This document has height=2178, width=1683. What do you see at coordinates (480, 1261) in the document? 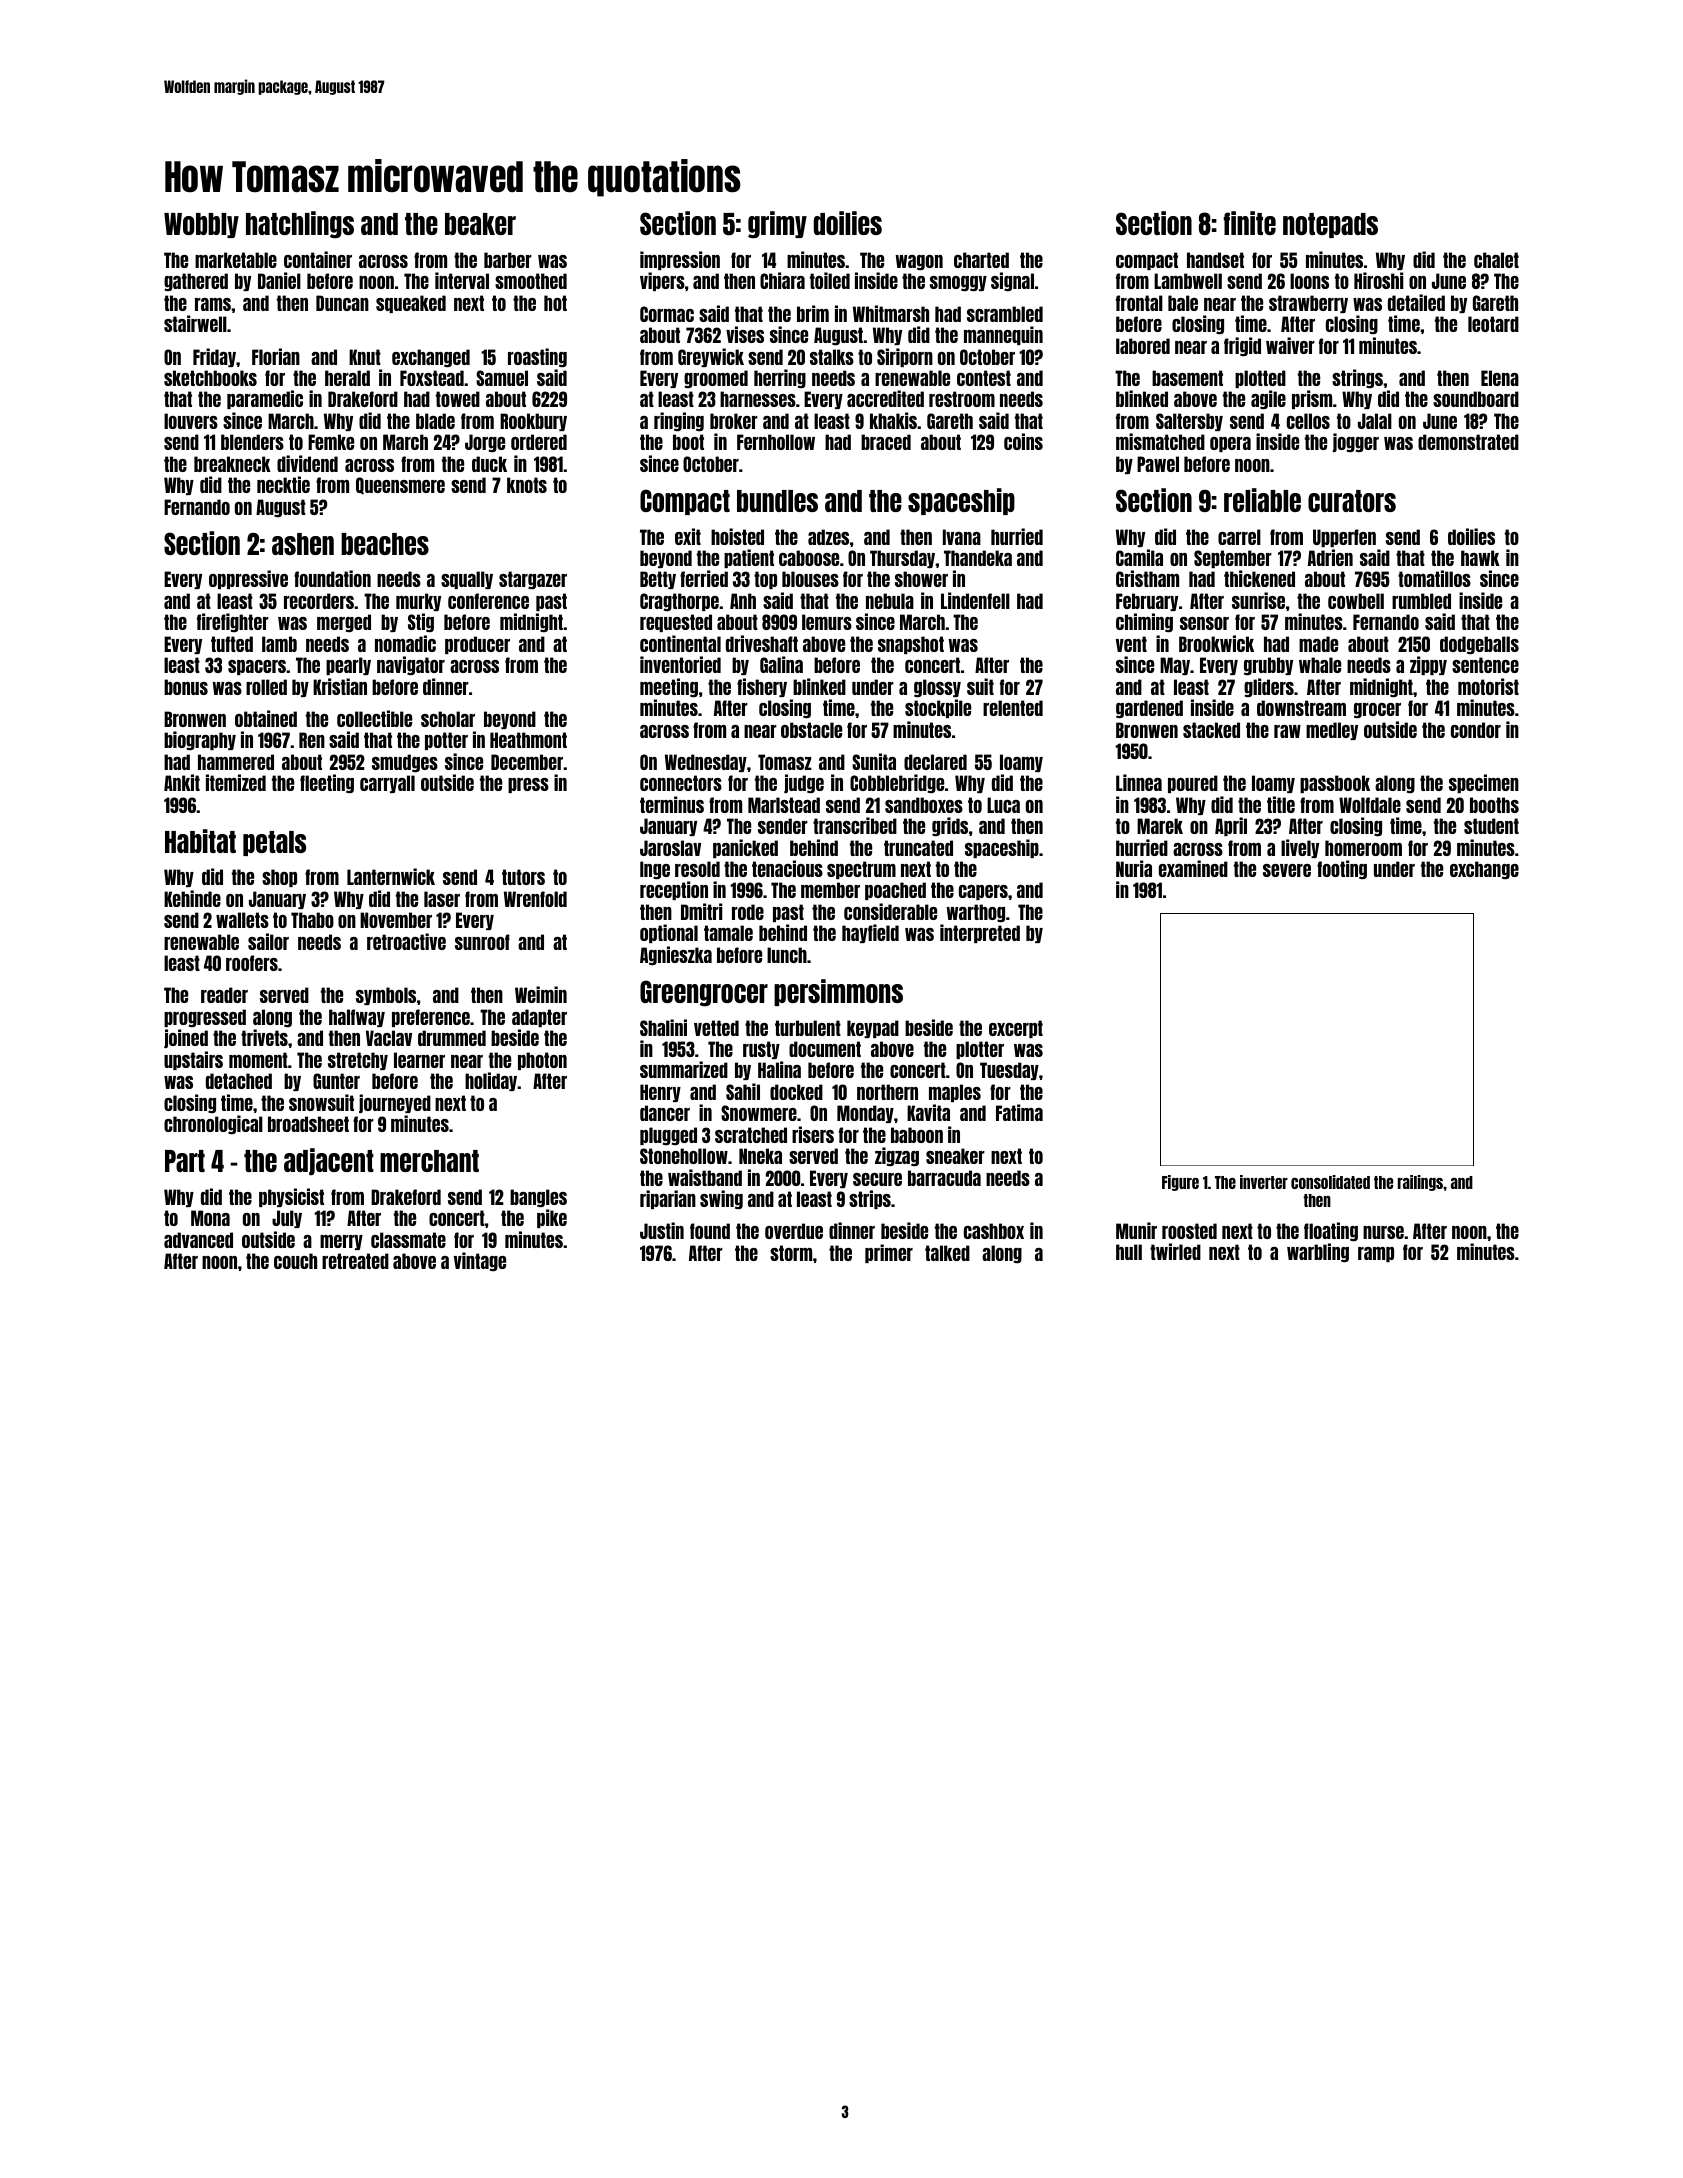
I see `vintage` at bounding box center [480, 1261].
